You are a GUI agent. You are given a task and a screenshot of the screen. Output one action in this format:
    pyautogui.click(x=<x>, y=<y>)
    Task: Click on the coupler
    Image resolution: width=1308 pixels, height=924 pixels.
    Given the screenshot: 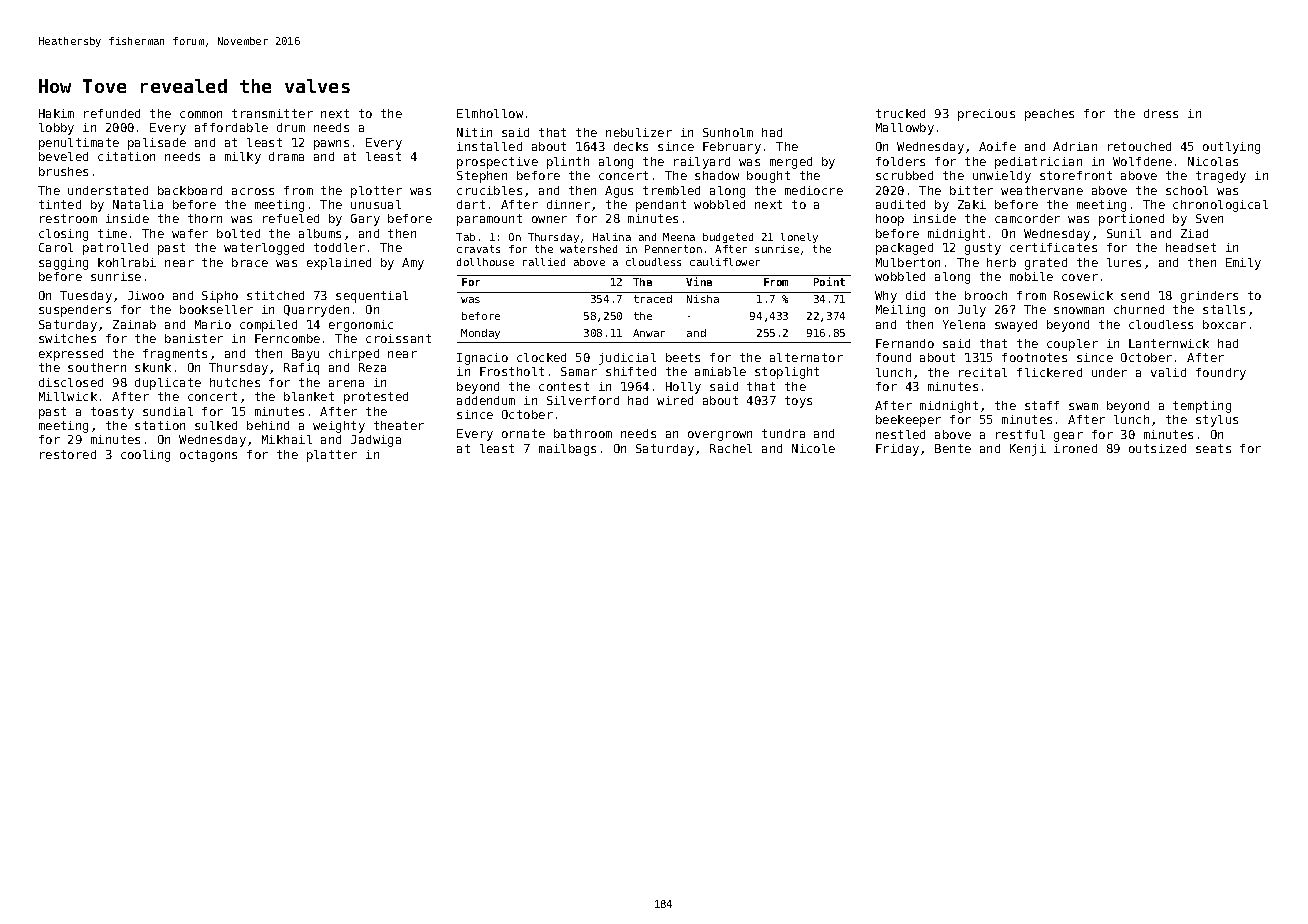 What is the action you would take?
    pyautogui.click(x=1072, y=345)
